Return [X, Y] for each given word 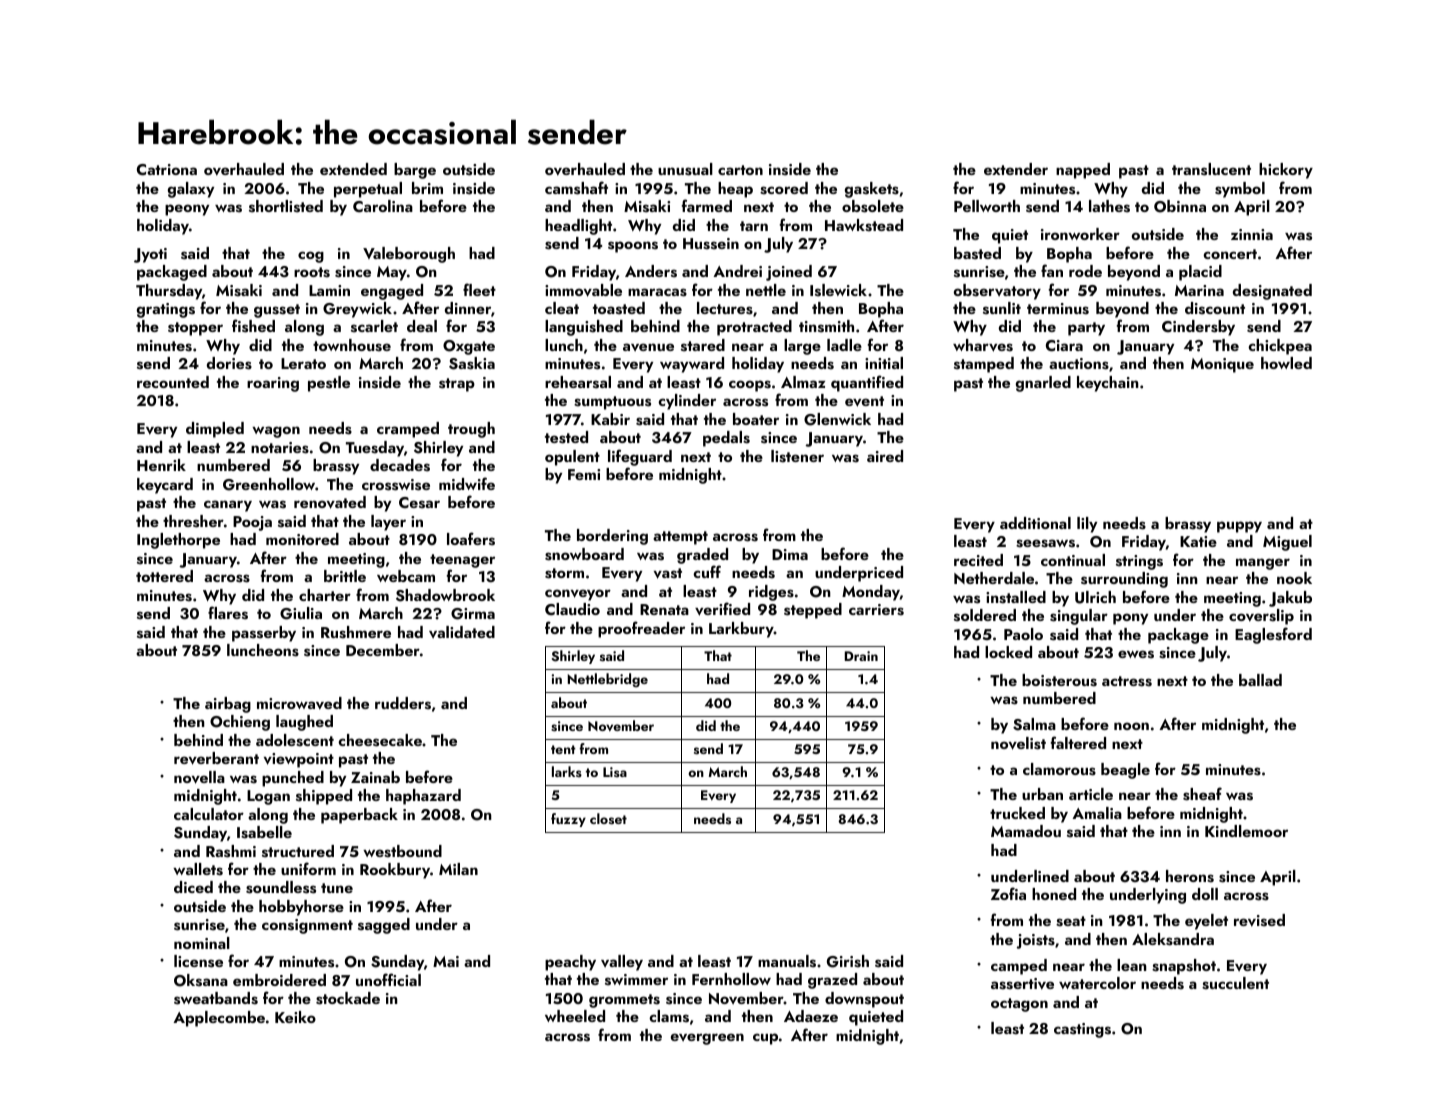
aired [885, 456]
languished [584, 328]
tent [563, 749]
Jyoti [150, 255]
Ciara [1064, 345]
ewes [1136, 654]
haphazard [423, 797]
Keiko [295, 1017]
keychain [1108, 384]
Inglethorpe [178, 541]
